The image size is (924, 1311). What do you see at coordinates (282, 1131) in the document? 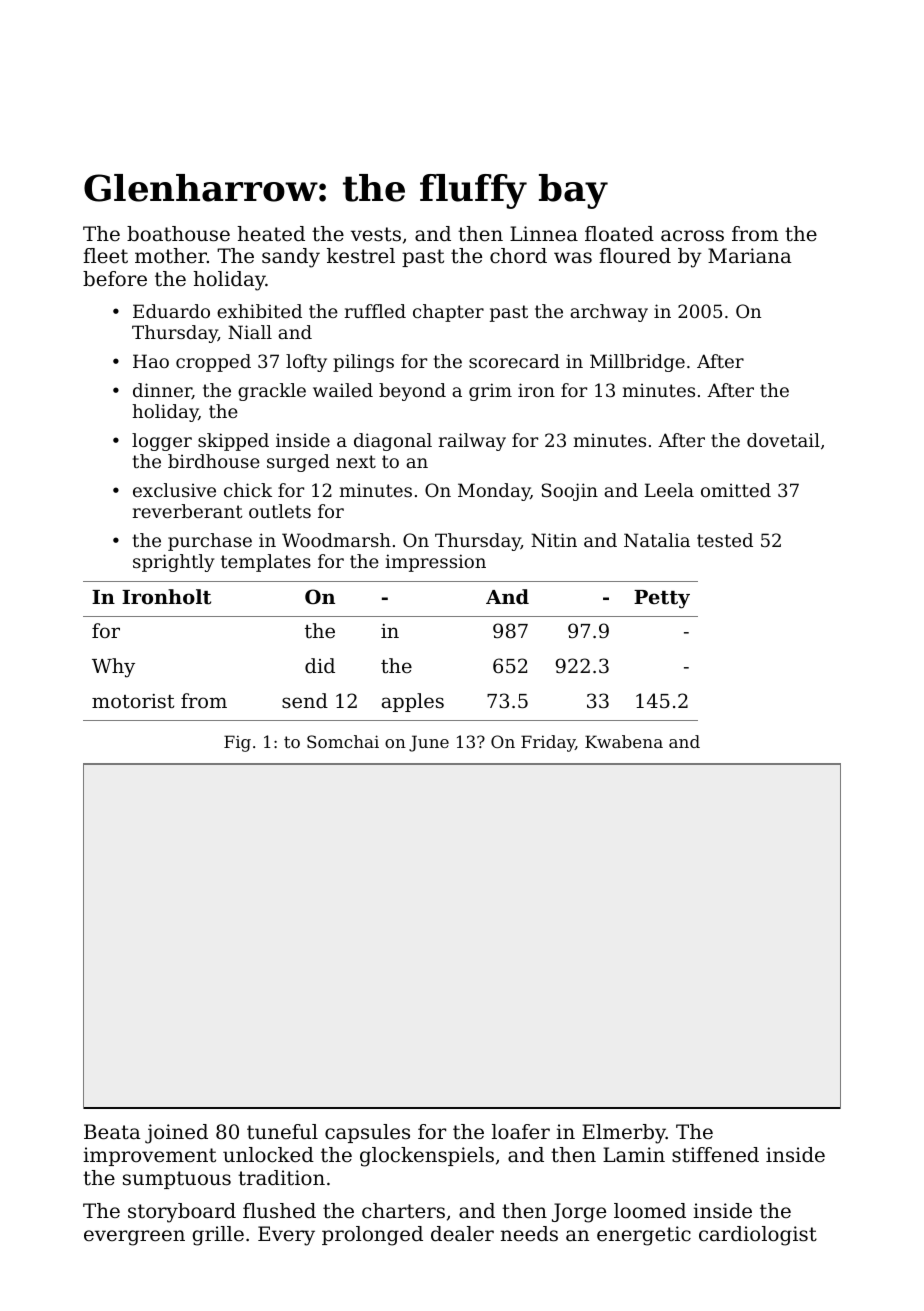
I see `tuneful` at bounding box center [282, 1131].
